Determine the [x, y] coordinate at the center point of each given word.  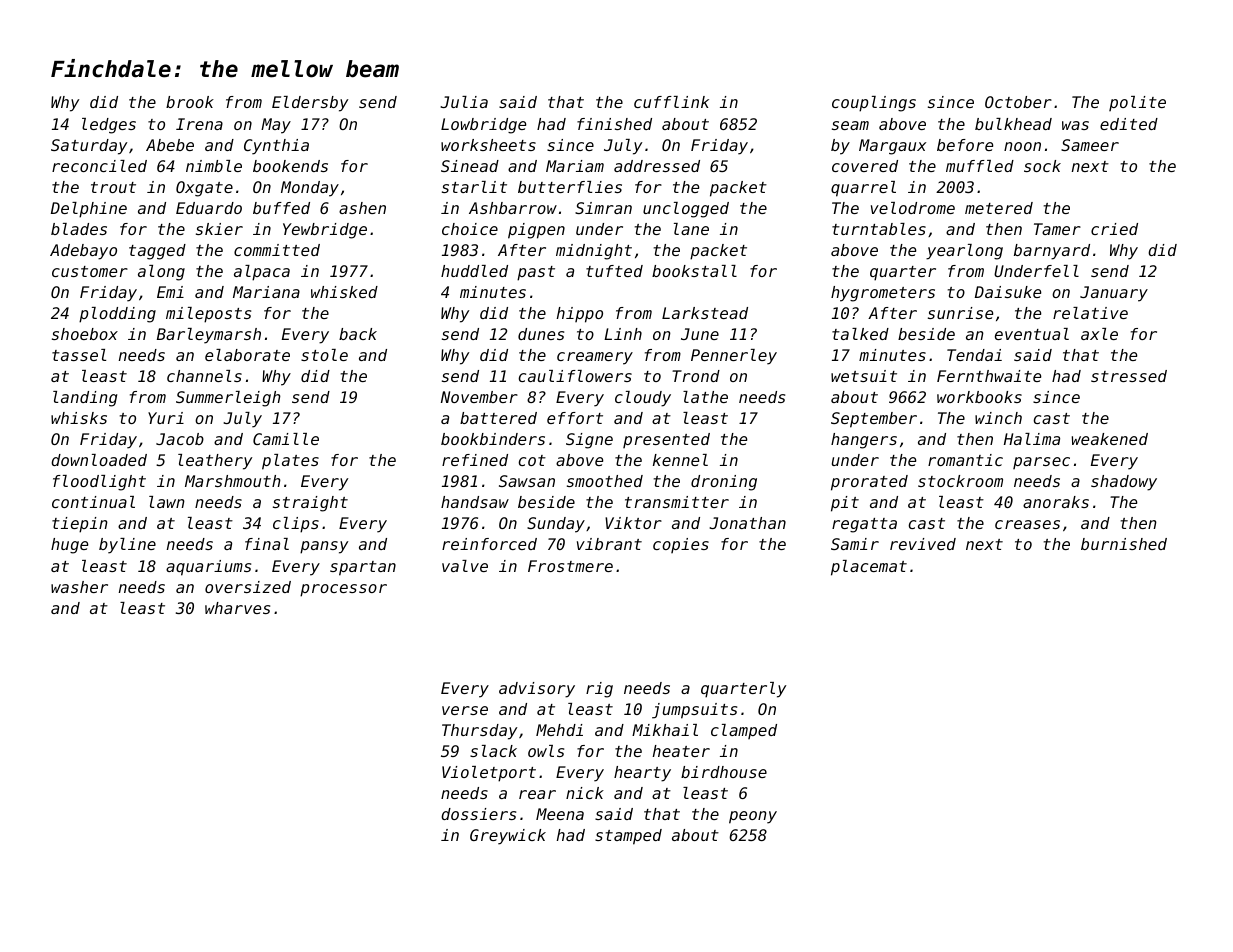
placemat [869, 568]
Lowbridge [483, 126]
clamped [744, 731]
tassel [79, 355]
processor [343, 590]
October [1018, 102]
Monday [310, 189]
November [479, 397]
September [874, 420]
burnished [1124, 544]
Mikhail [665, 730]
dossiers [478, 814]
